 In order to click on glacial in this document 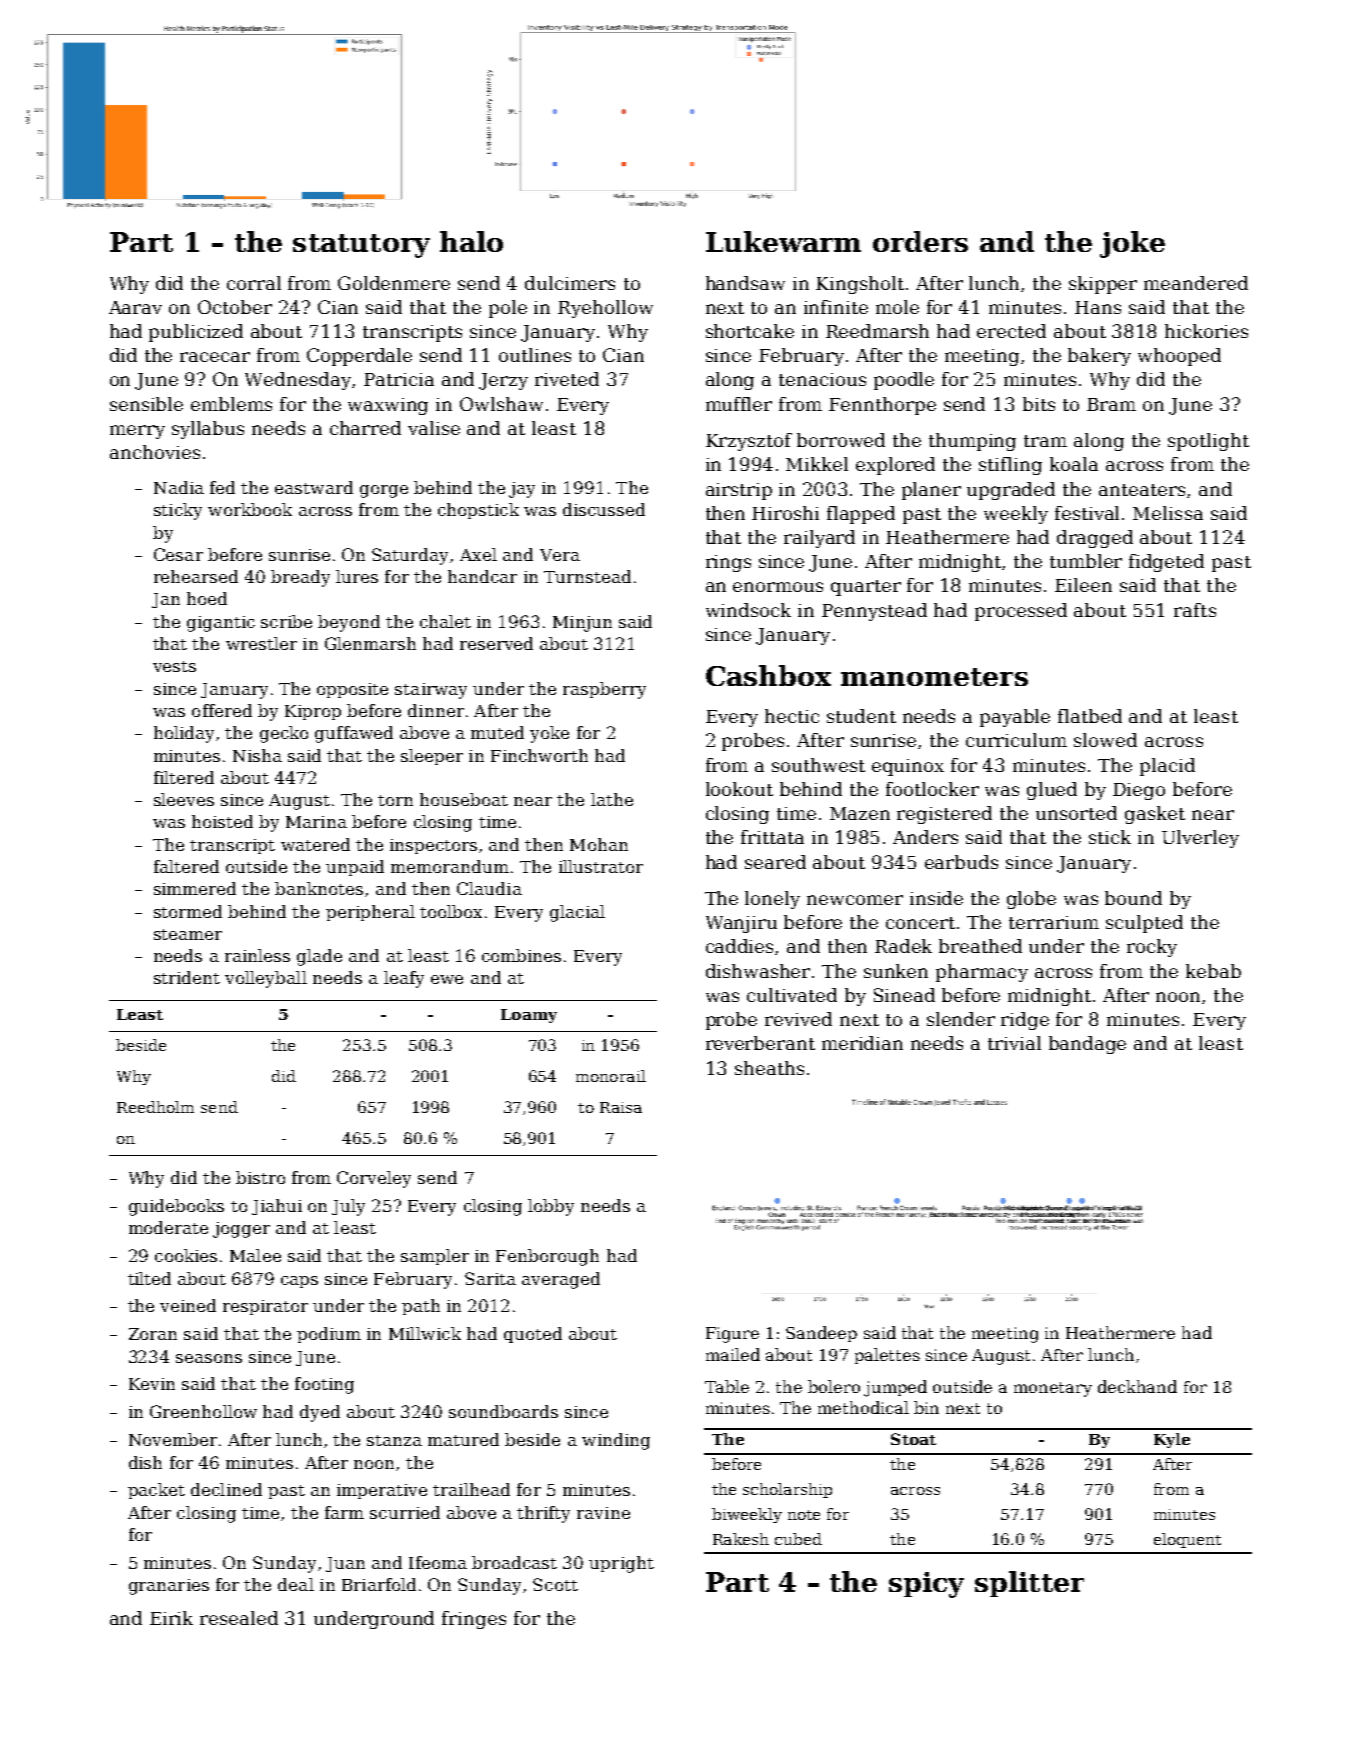, I will do `click(577, 913)`.
